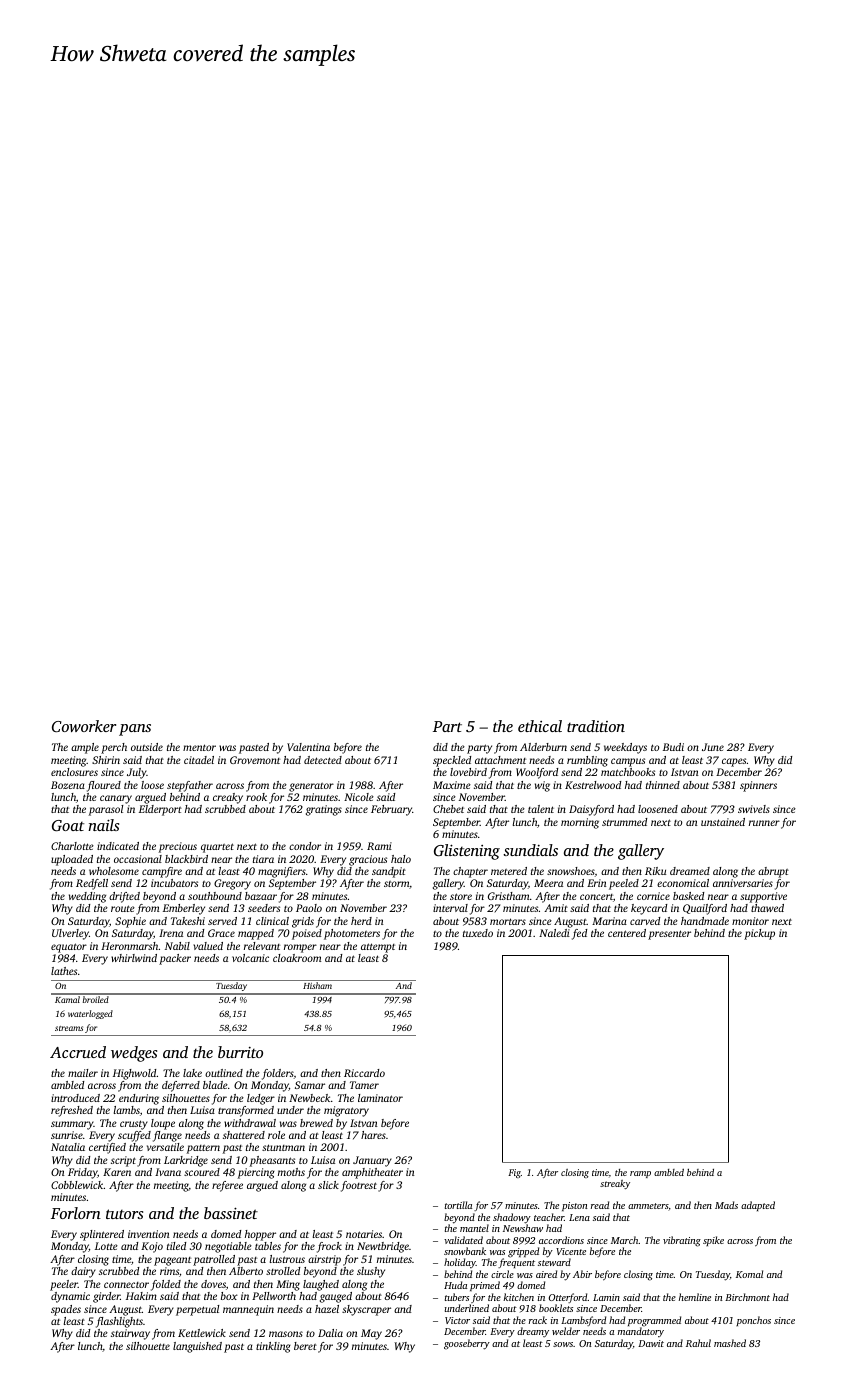  I want to click on romper, so click(300, 948).
